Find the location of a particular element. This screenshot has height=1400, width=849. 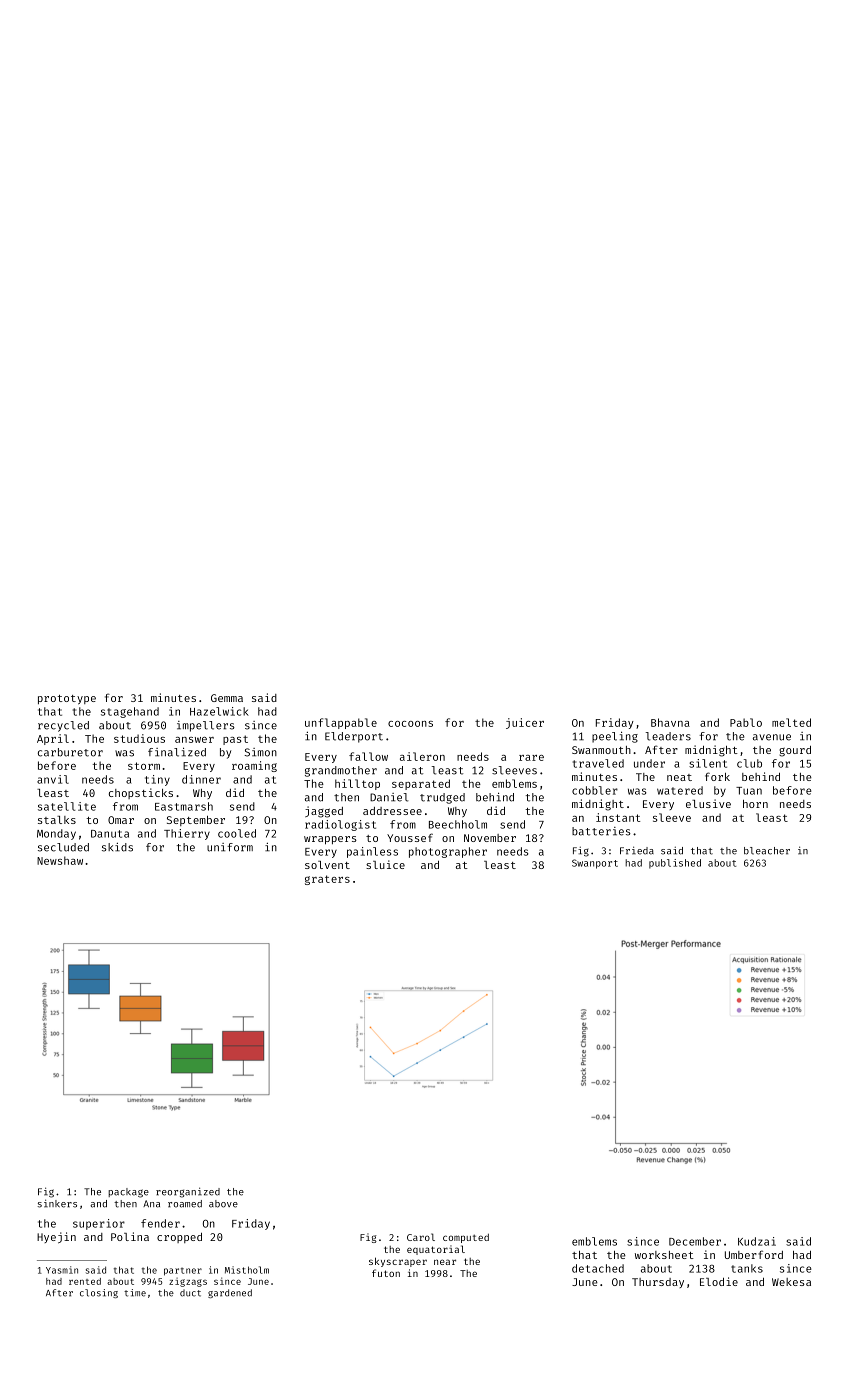

graters is located at coordinates (327, 880).
